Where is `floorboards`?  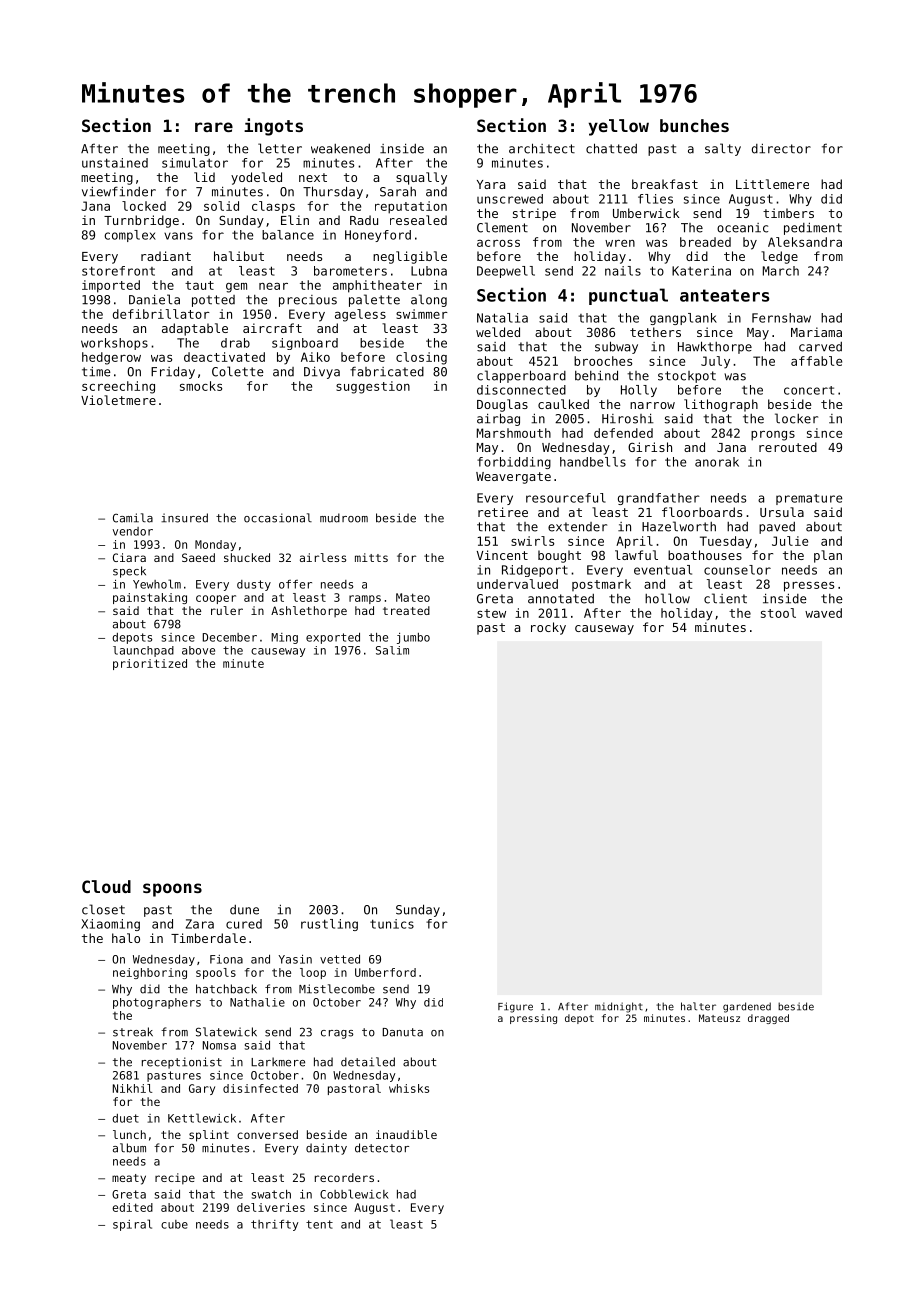 floorboards is located at coordinates (702, 512).
